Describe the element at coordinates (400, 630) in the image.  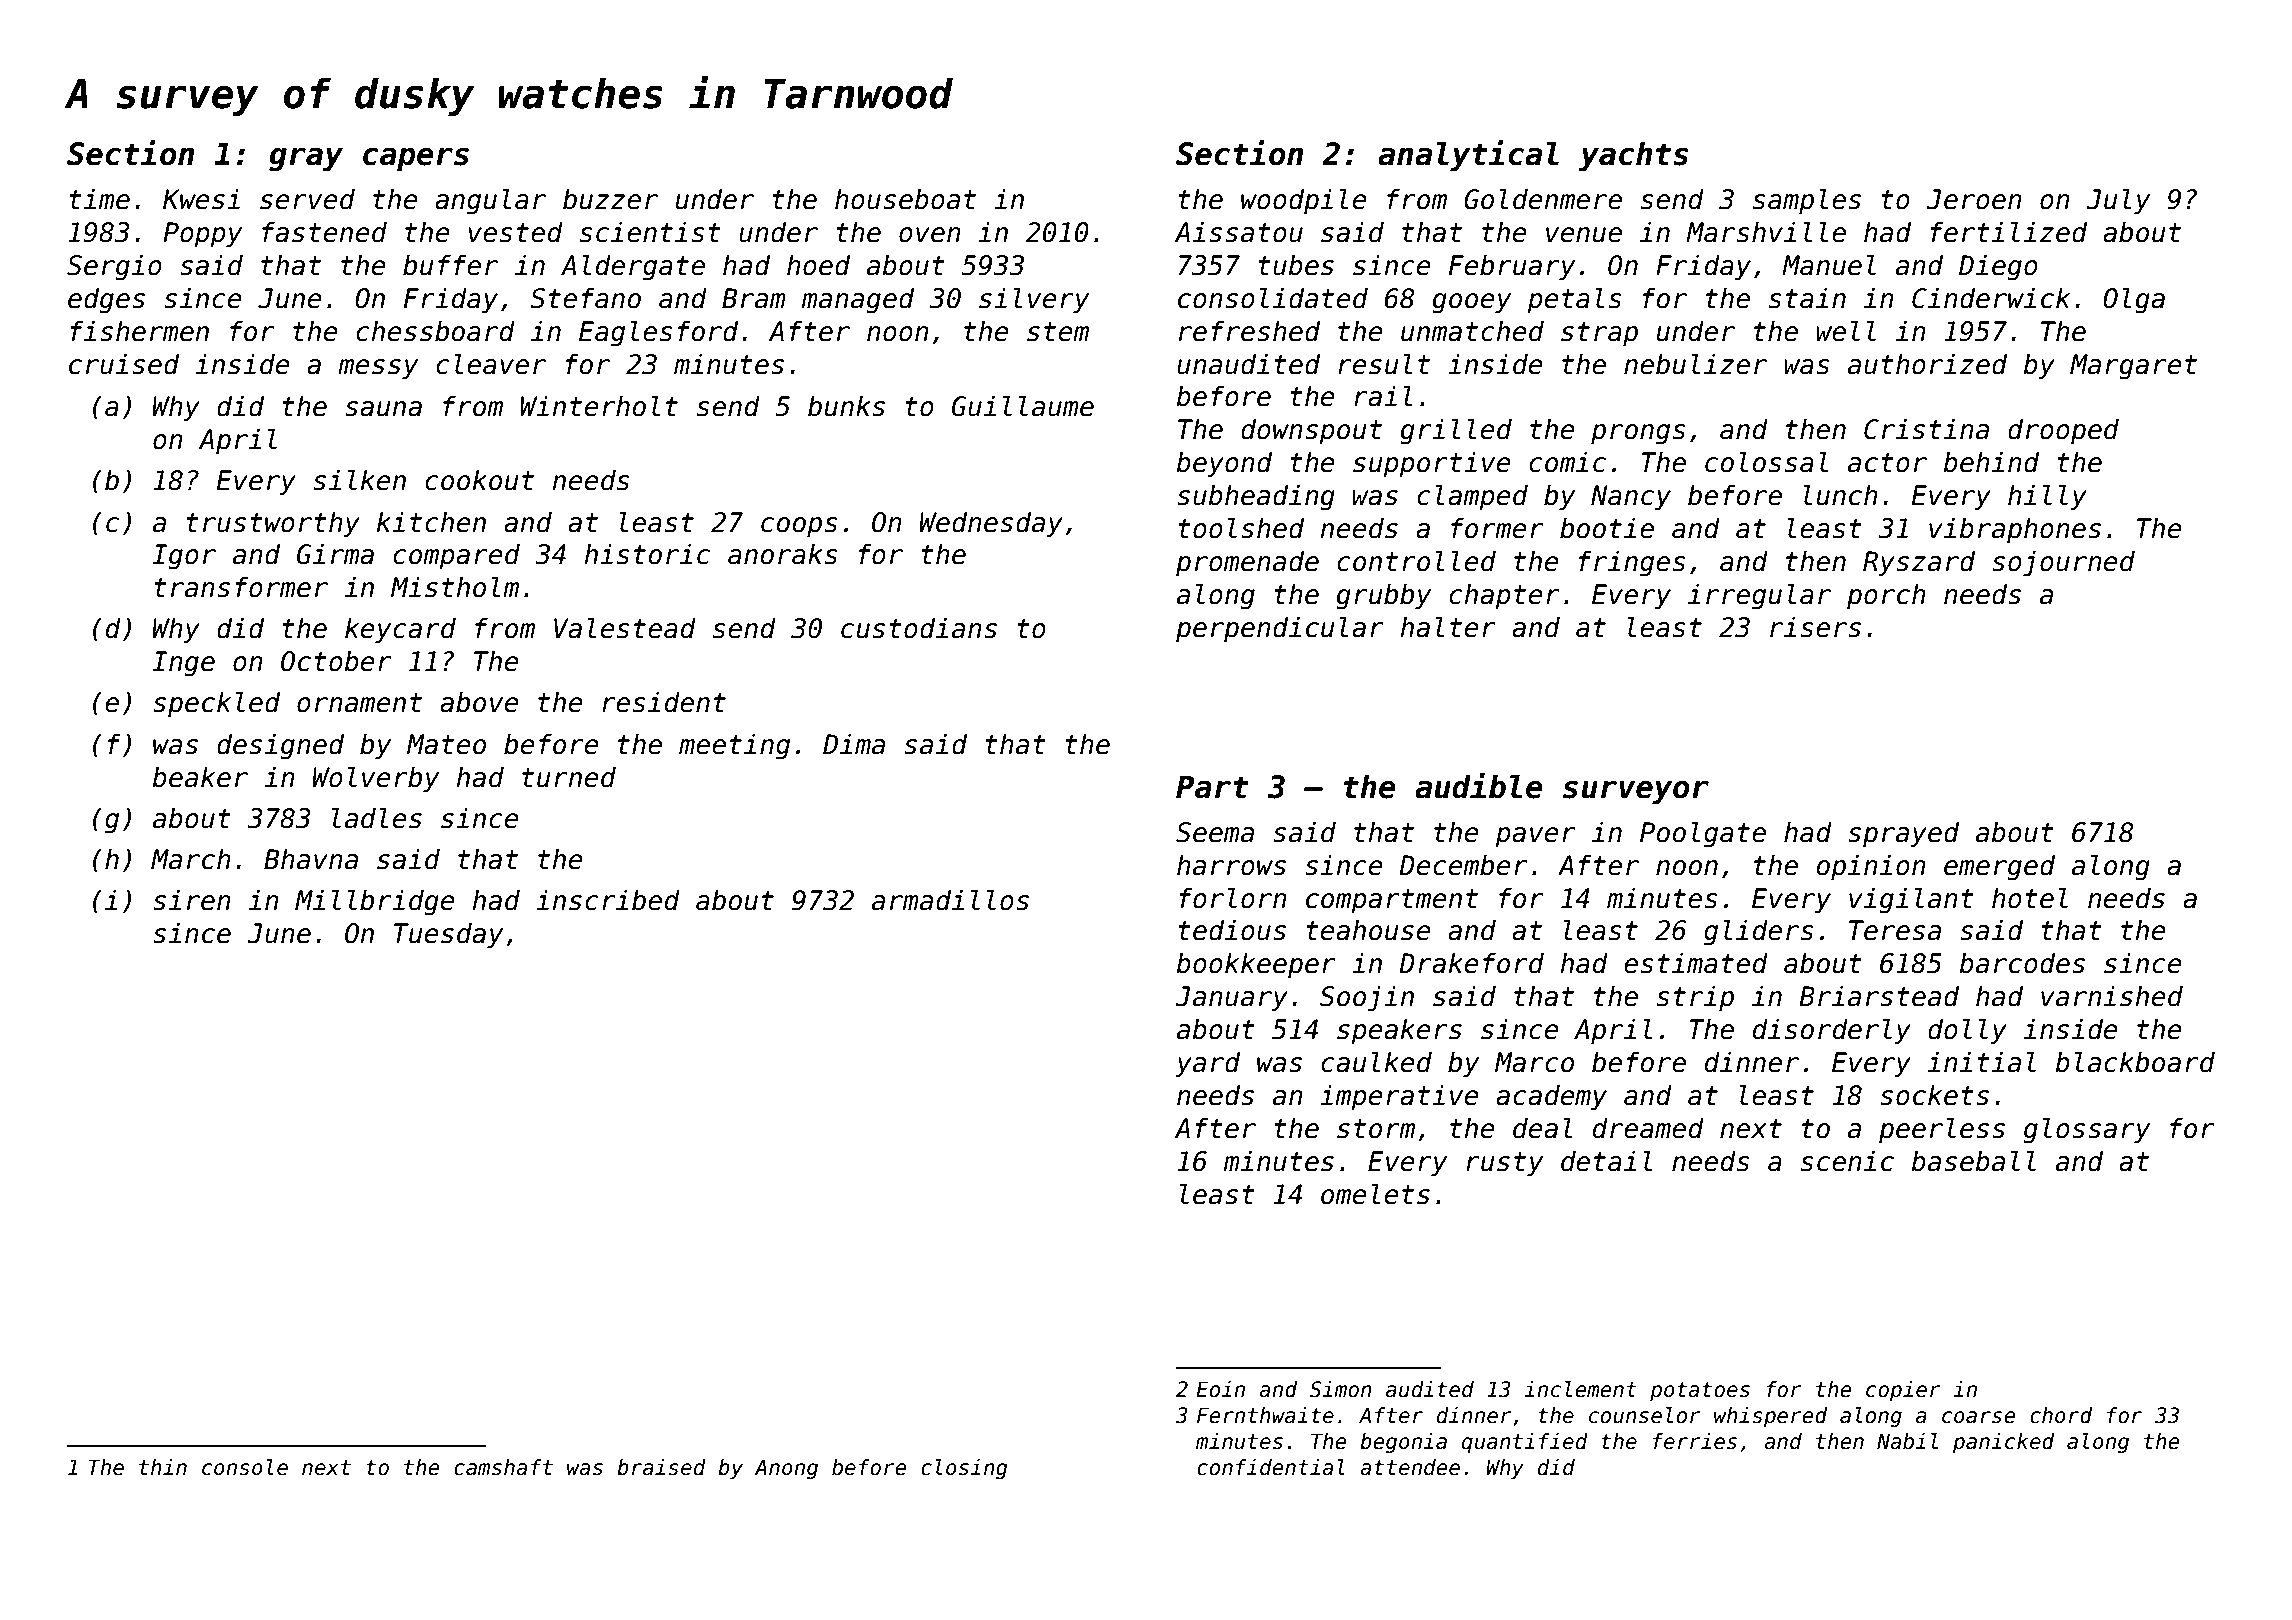
I see `keycard` at that location.
